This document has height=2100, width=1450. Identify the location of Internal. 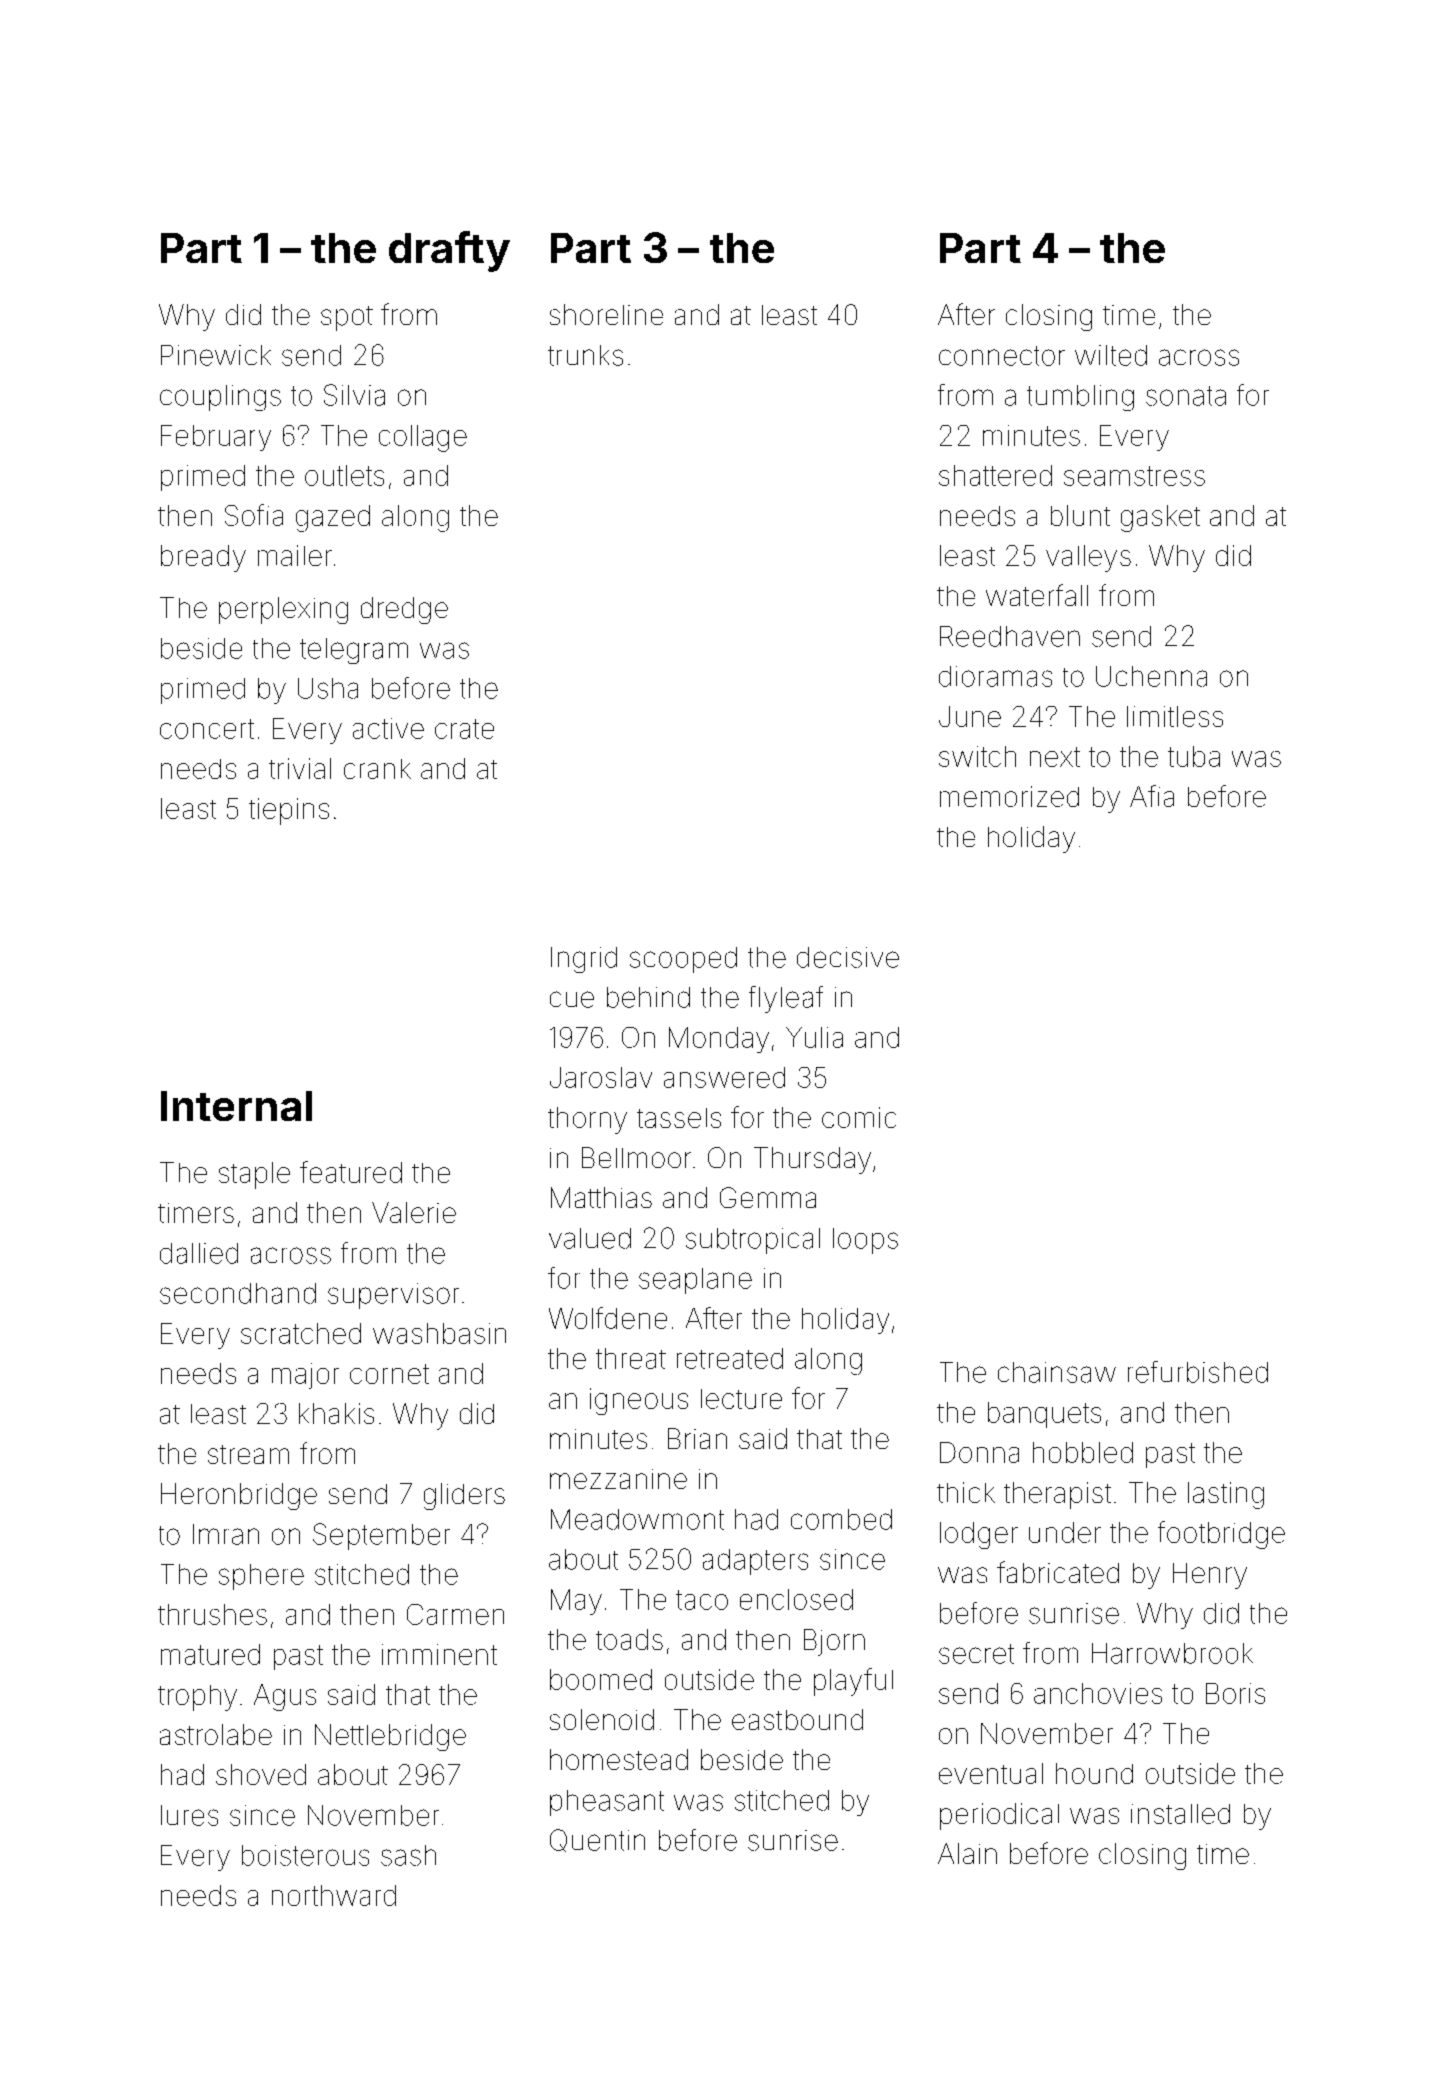
(236, 1106).
